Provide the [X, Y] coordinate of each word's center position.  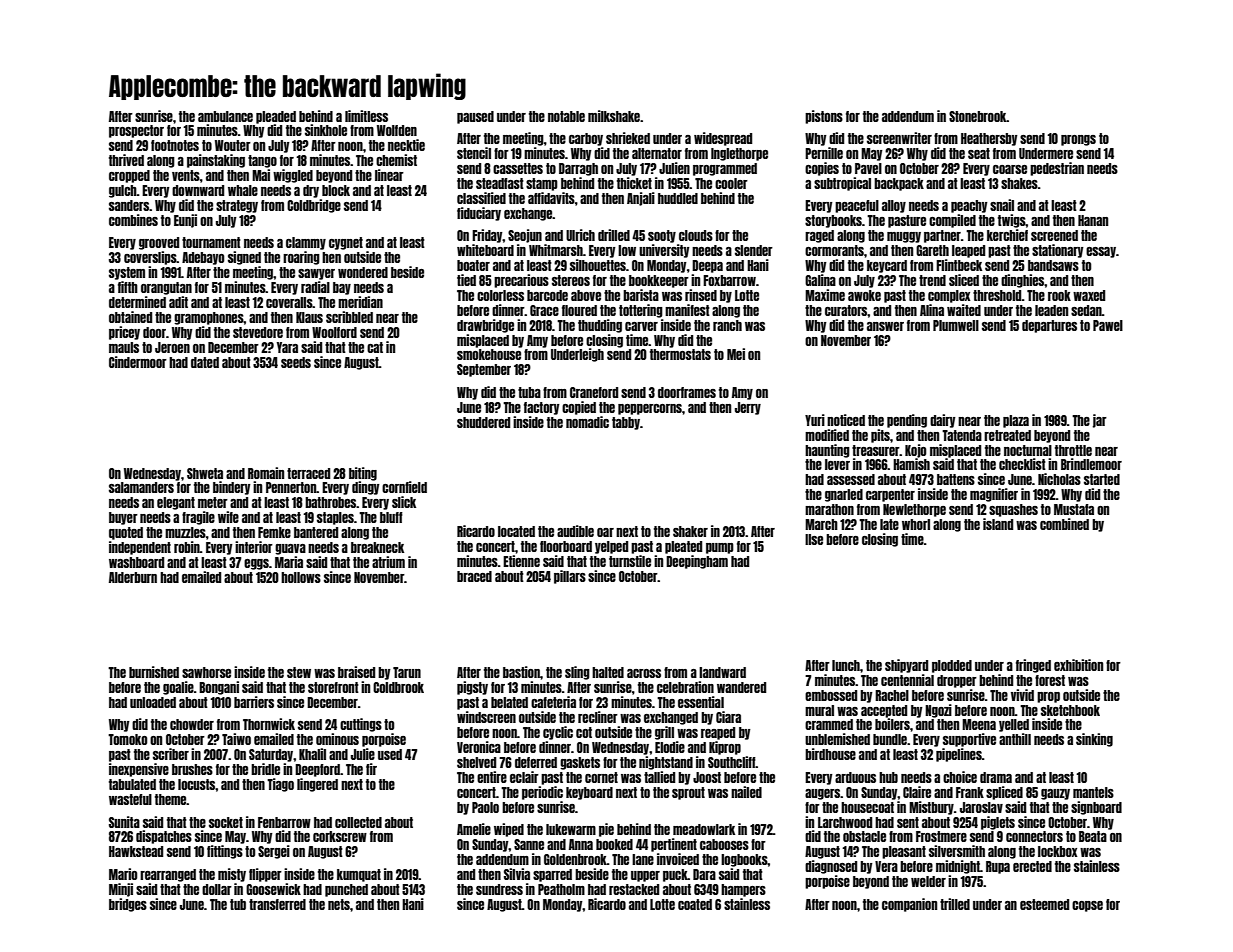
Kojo [915, 451]
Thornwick [269, 724]
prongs [1078, 140]
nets [339, 904]
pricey [124, 333]
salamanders [141, 487]
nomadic [587, 422]
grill [664, 733]
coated [695, 904]
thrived [126, 160]
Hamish [911, 464]
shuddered [483, 422]
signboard [1096, 808]
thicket [634, 183]
